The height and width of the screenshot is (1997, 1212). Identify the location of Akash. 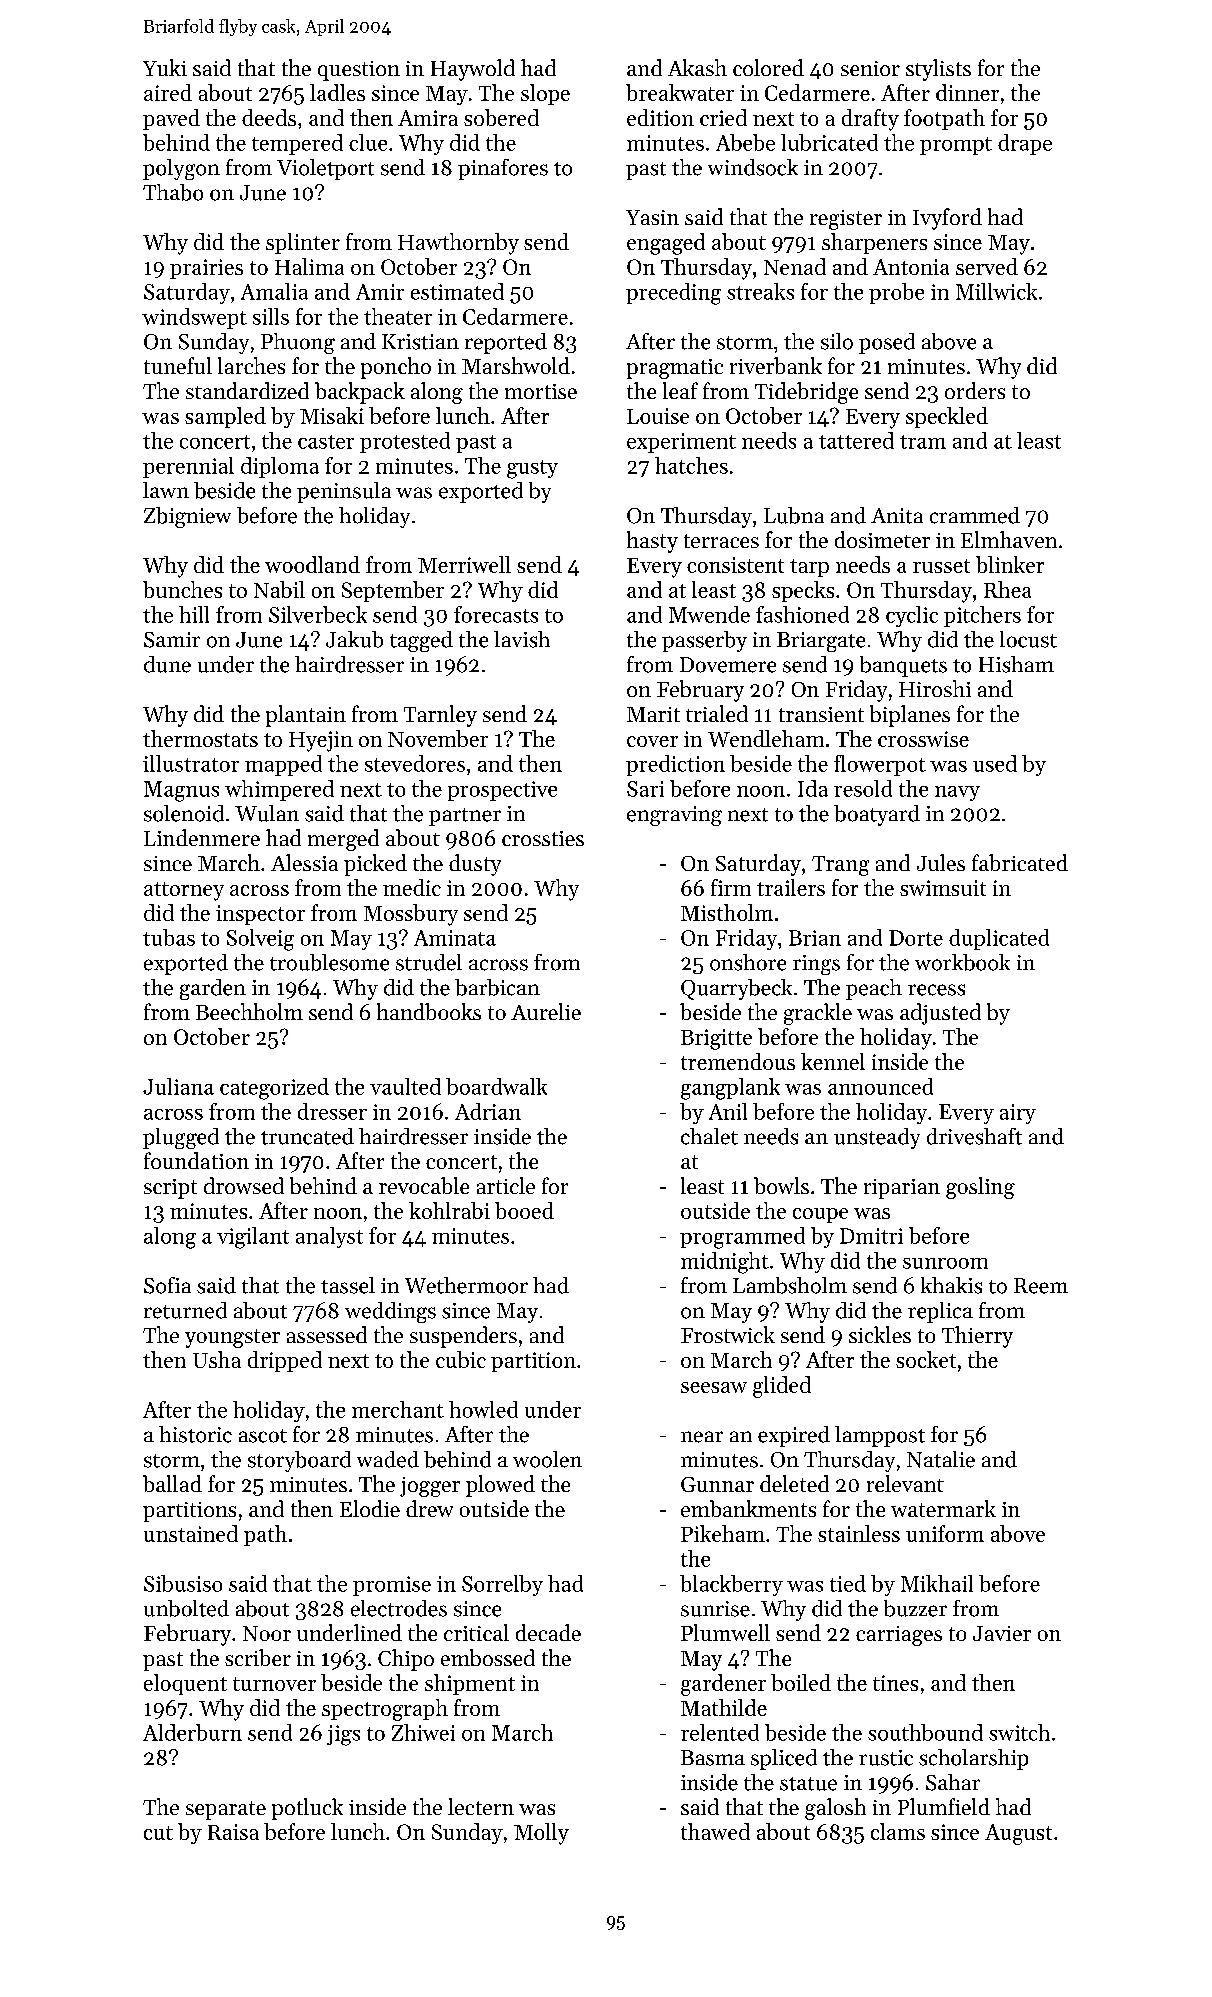
(697, 67).
